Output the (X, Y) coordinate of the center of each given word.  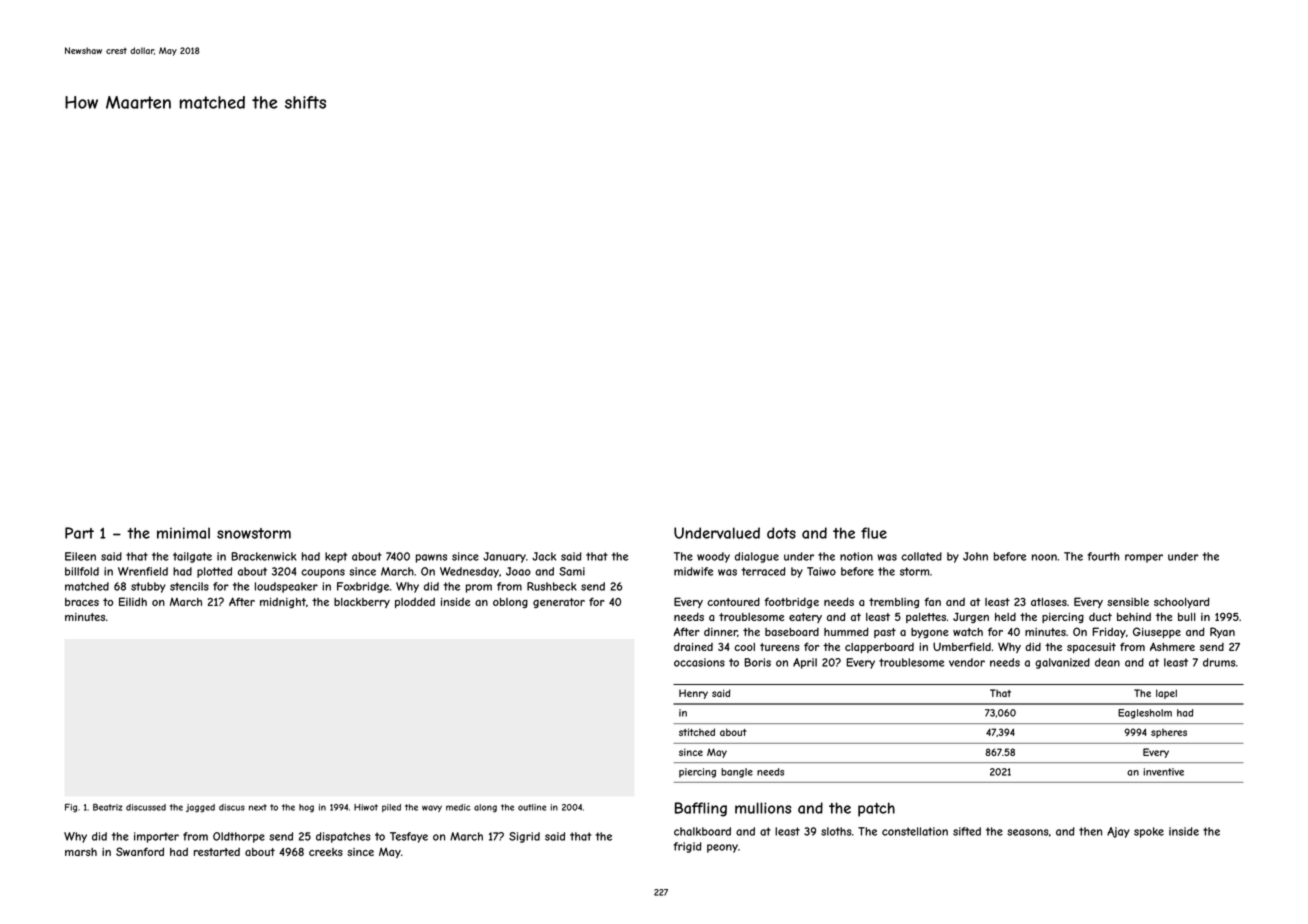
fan (932, 601)
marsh (81, 852)
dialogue (757, 557)
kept (336, 557)
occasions (699, 662)
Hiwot (366, 807)
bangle (737, 773)
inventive (1163, 772)
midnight (283, 603)
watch (968, 632)
